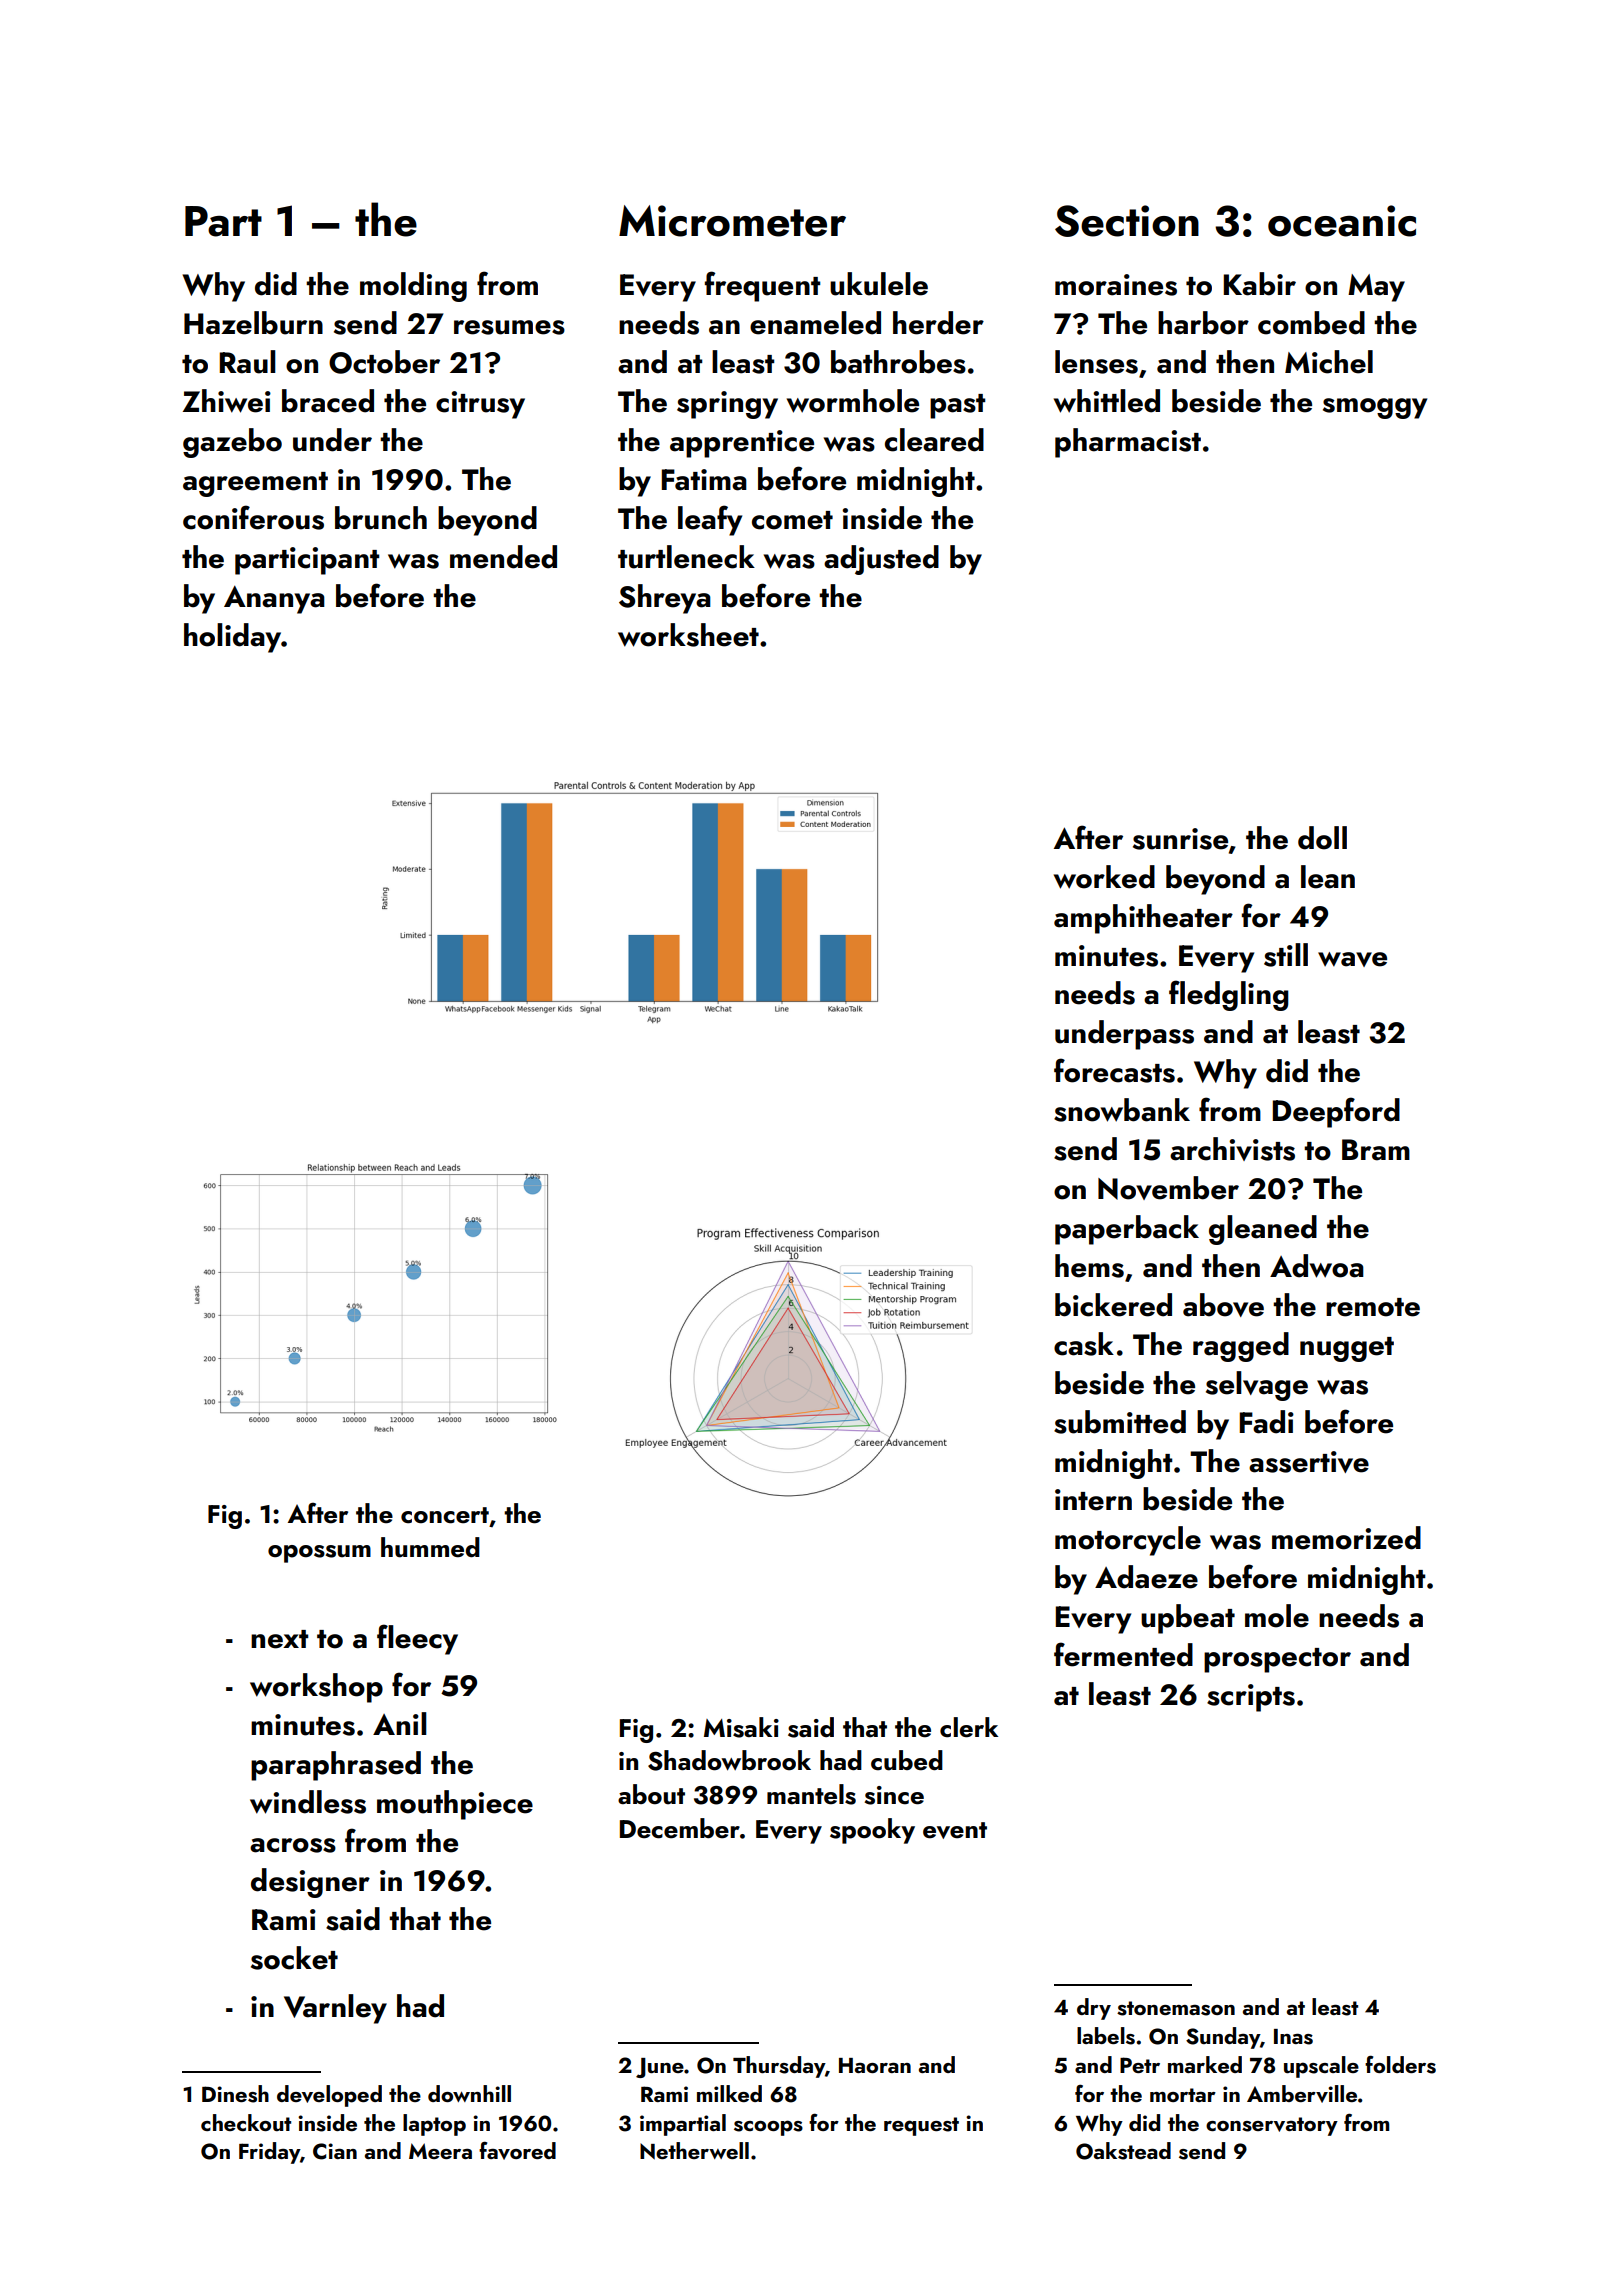  Describe the element at coordinates (1277, 1616) in the page. I see `mole` at that location.
